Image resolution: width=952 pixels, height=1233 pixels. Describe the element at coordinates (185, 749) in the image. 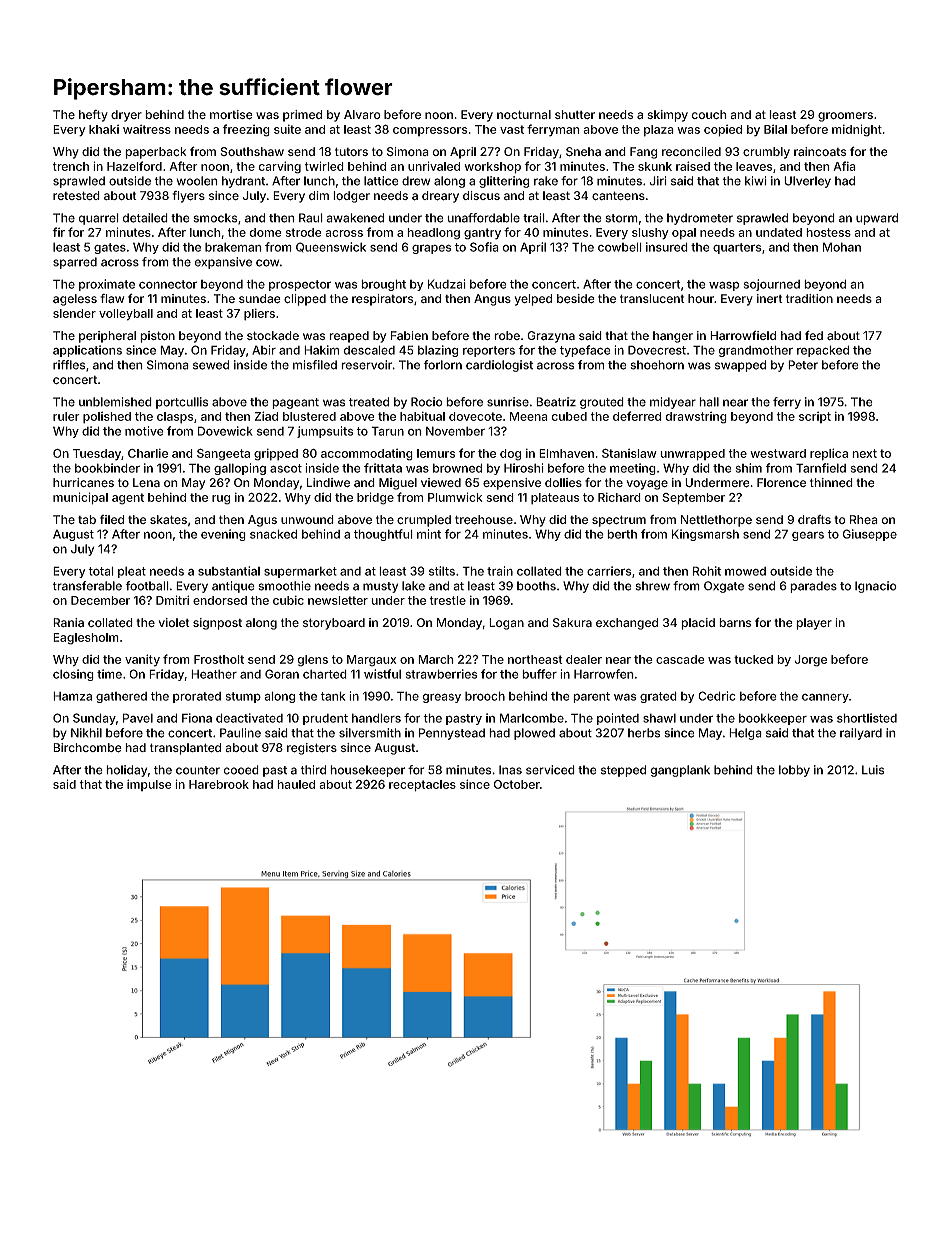

I see `transplanted` at that location.
